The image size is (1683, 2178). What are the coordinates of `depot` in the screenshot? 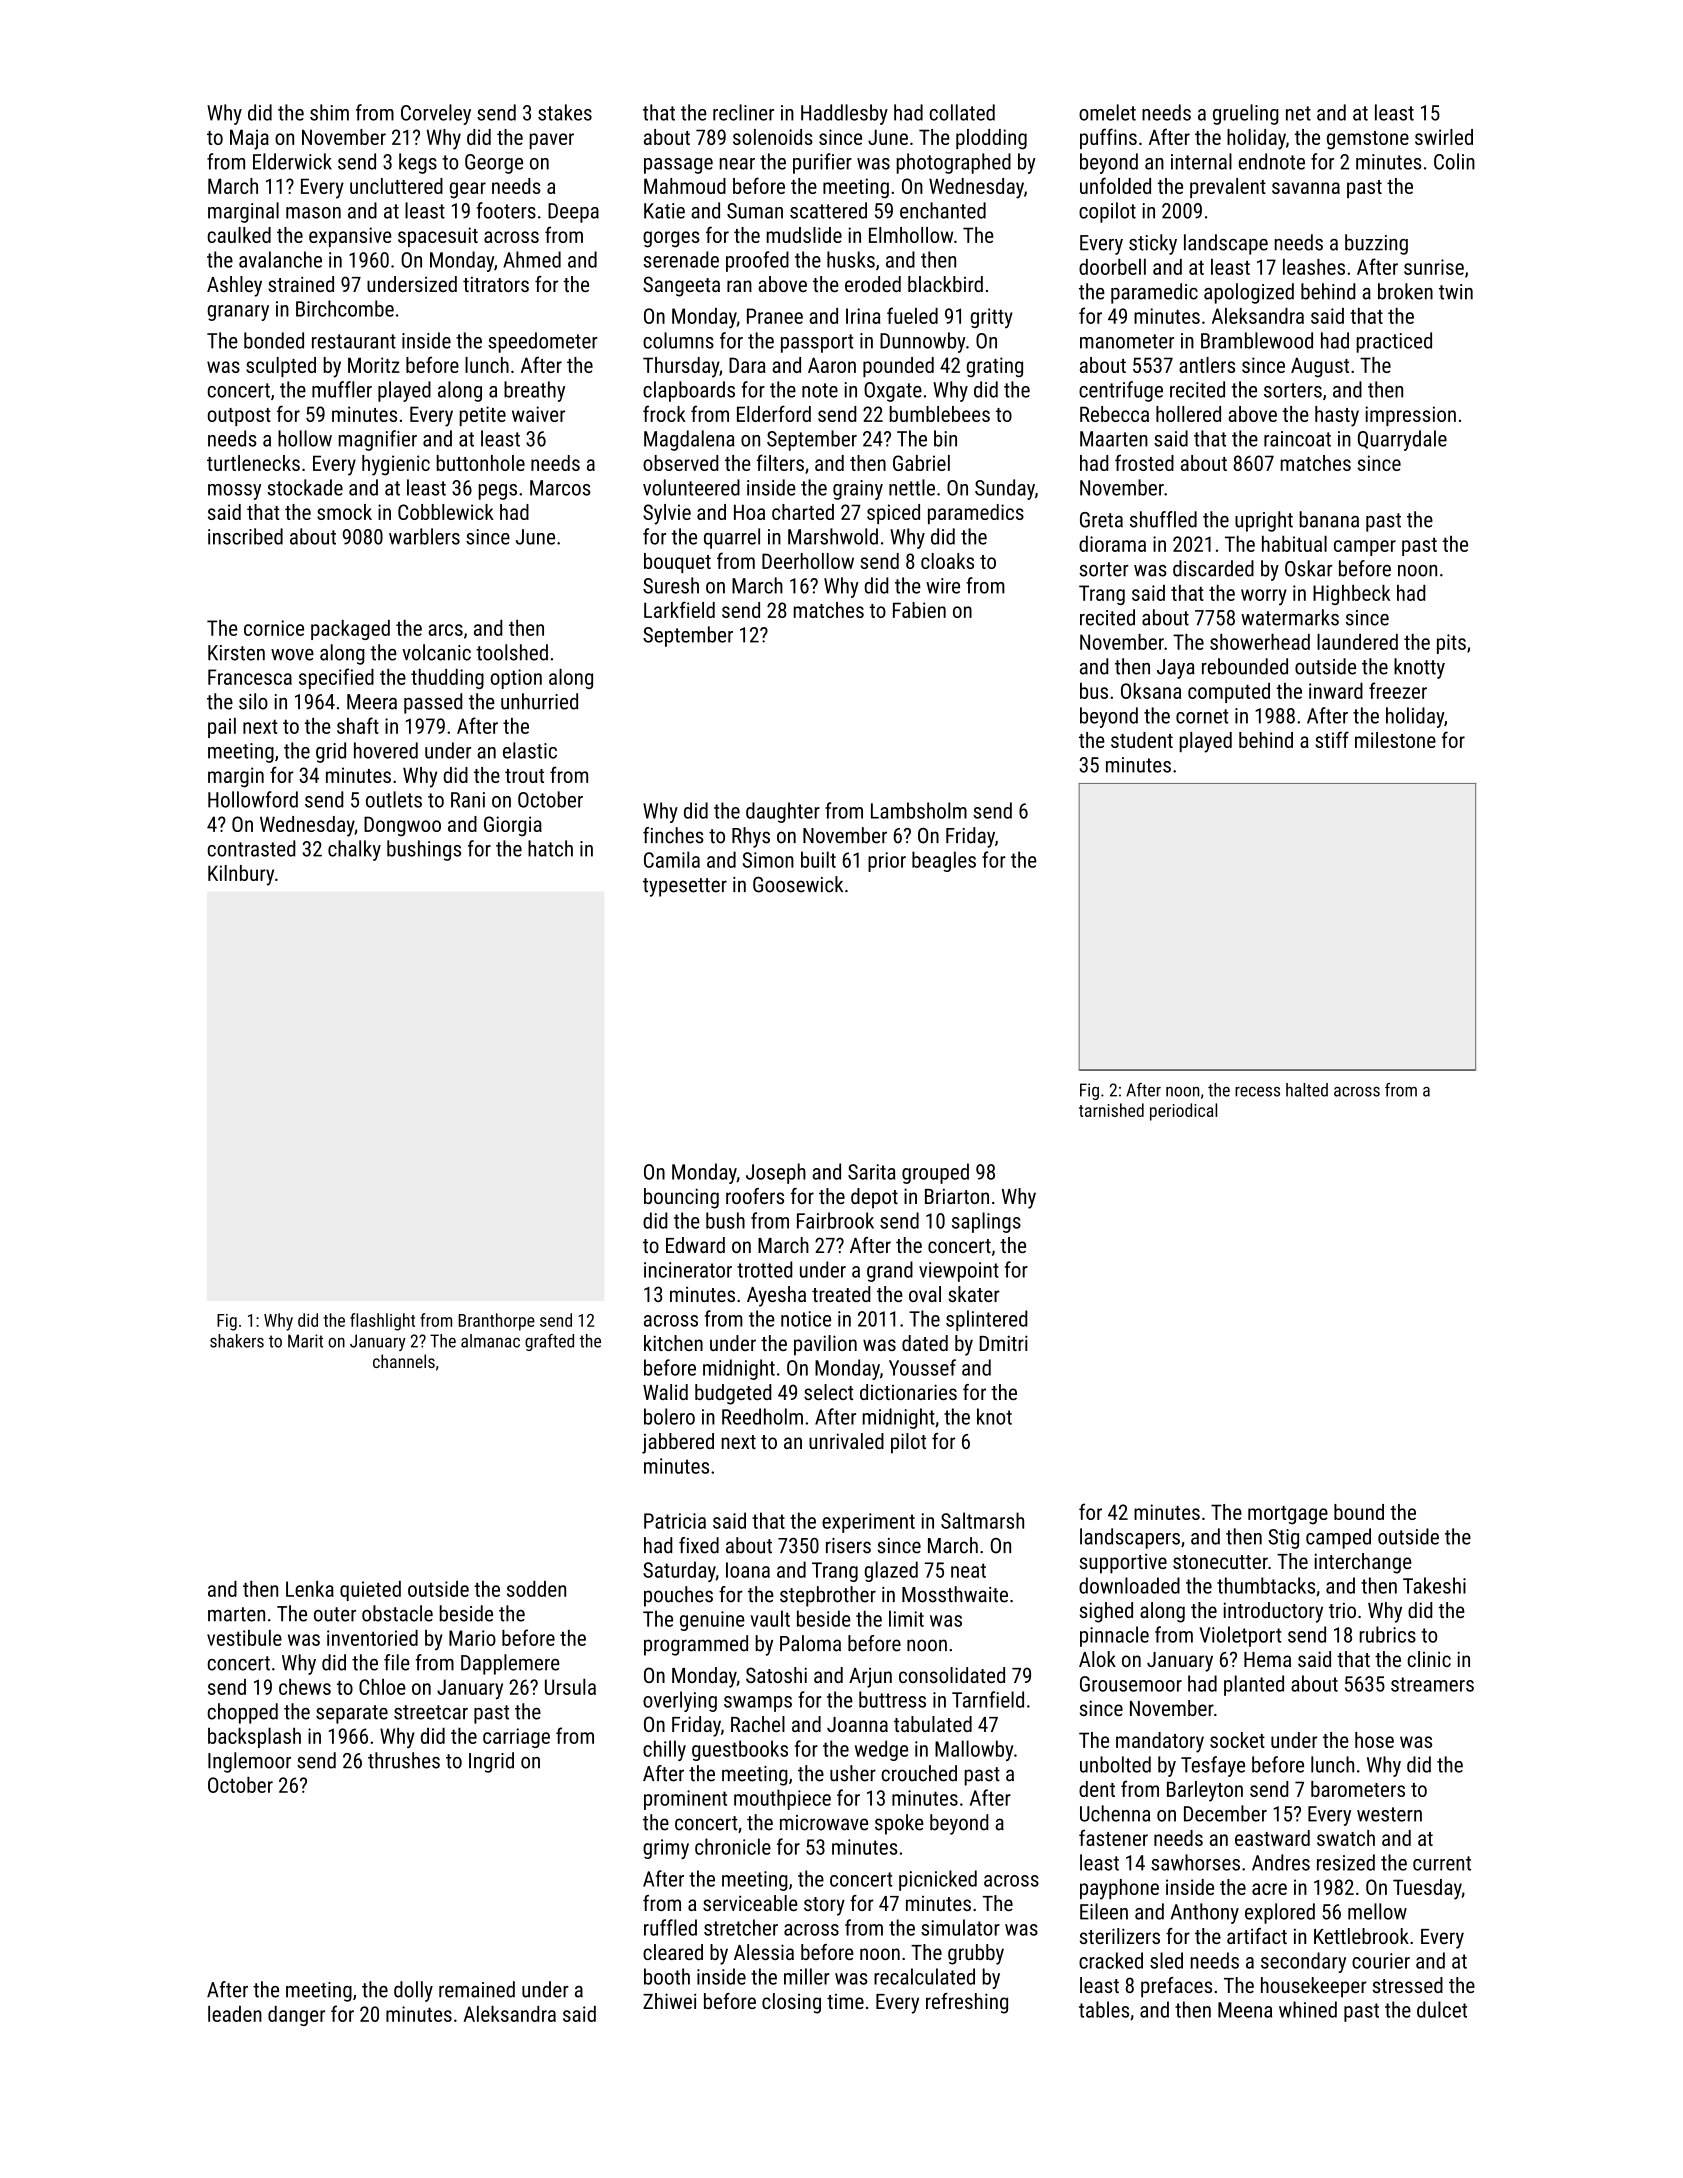 It's located at (874, 1198).
